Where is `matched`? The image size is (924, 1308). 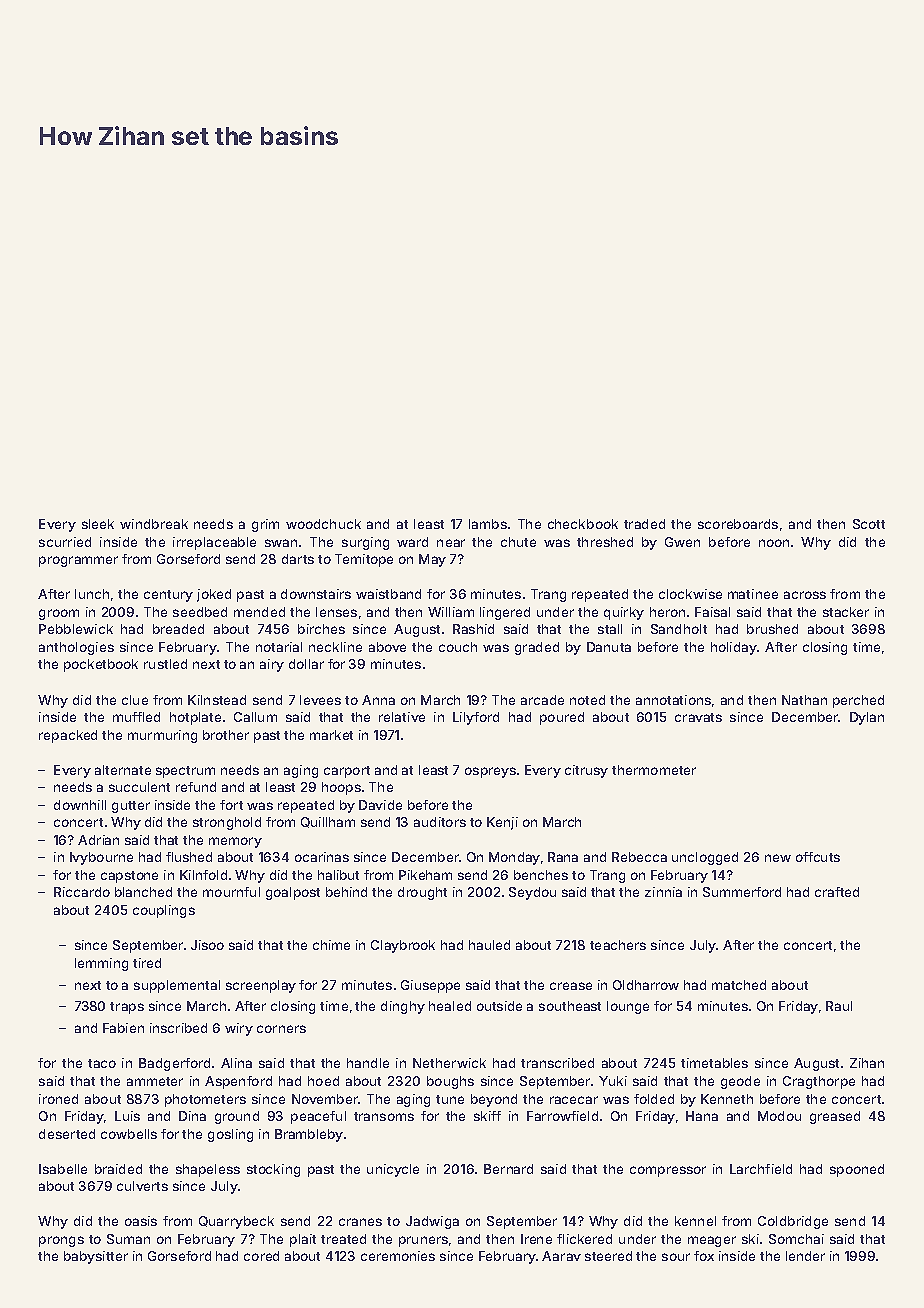 matched is located at coordinates (739, 985).
